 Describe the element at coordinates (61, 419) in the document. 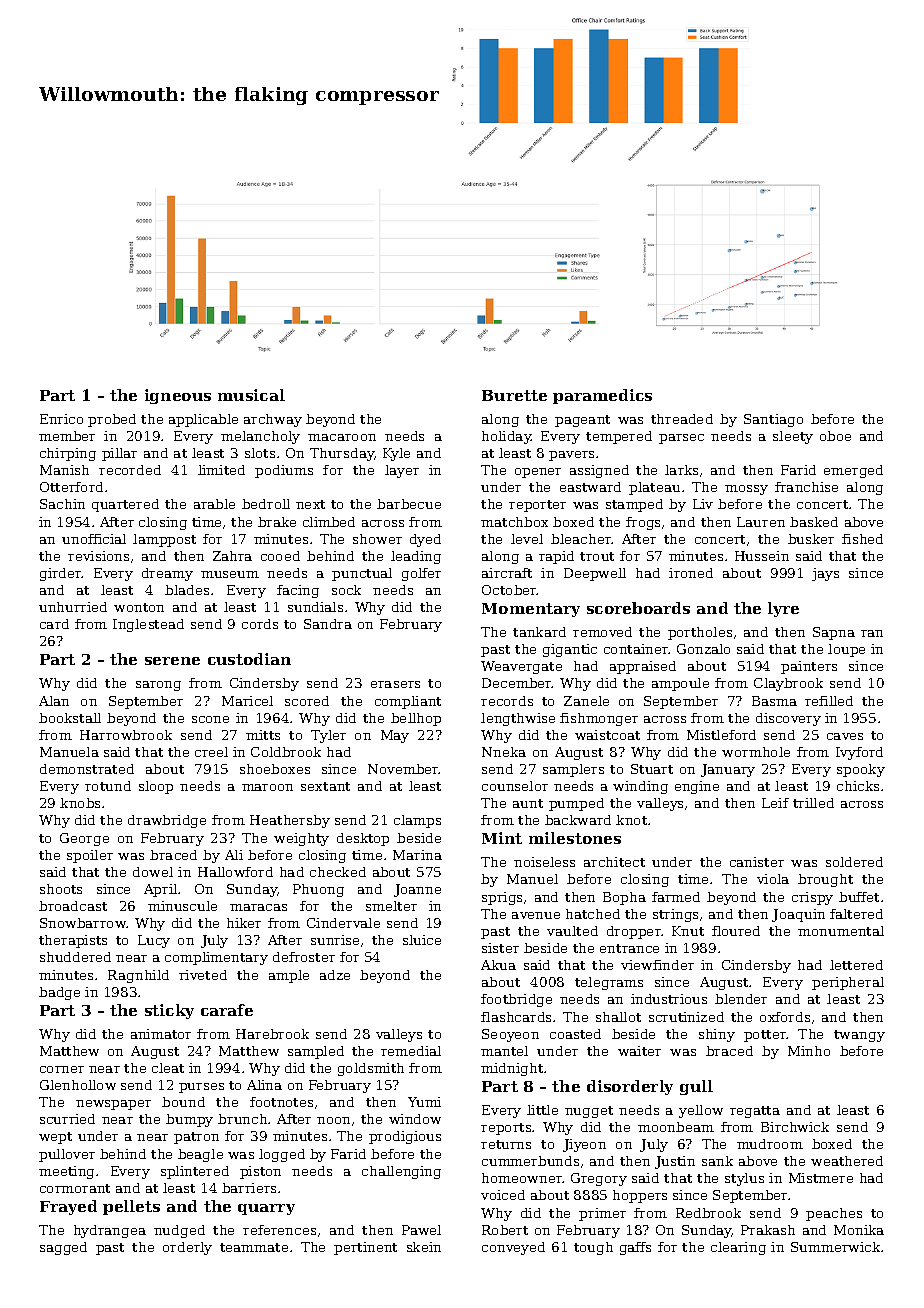

I see `Enrico` at that location.
